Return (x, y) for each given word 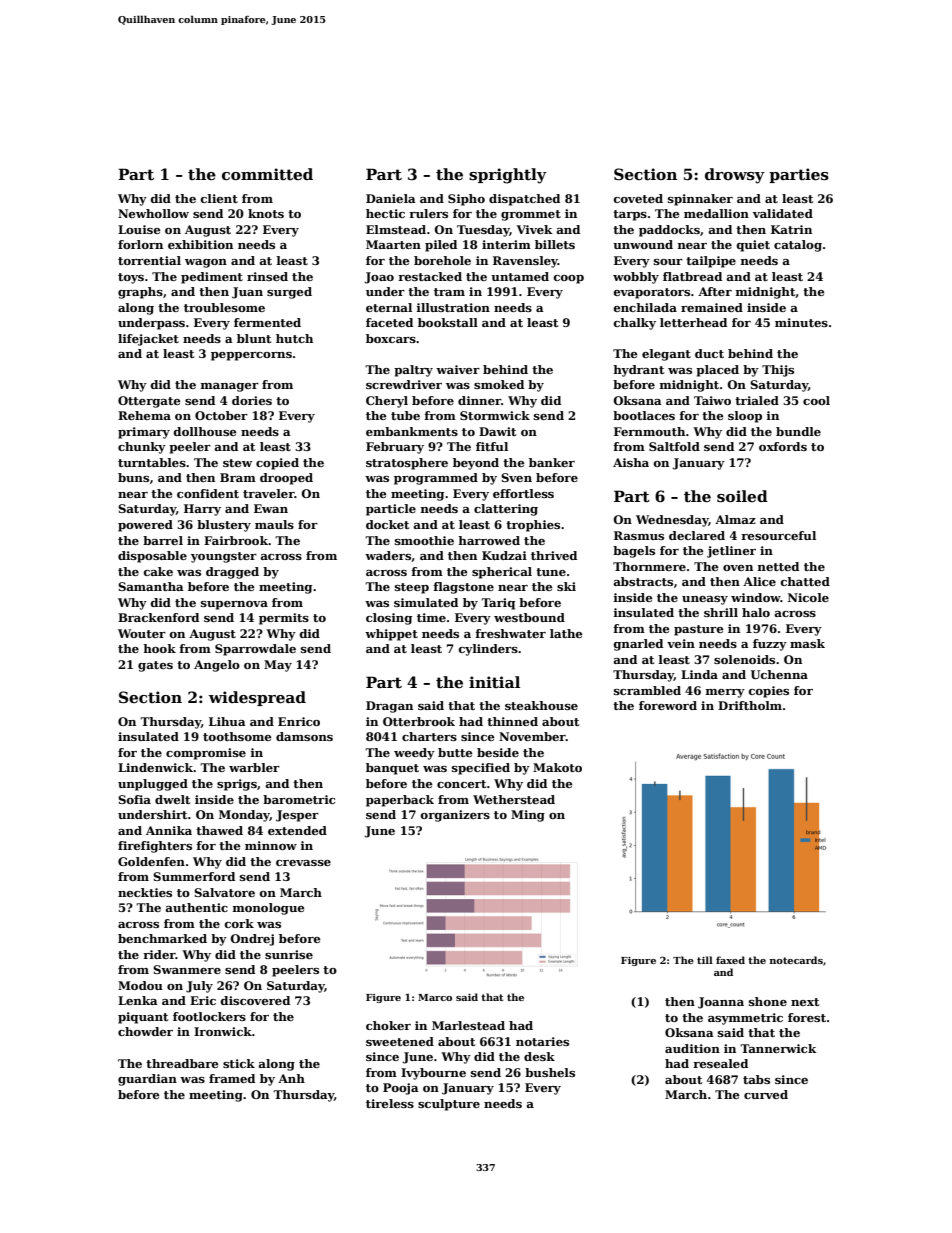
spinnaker (700, 200)
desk (539, 1056)
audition (692, 1048)
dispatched (524, 200)
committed (267, 174)
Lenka (138, 1000)
